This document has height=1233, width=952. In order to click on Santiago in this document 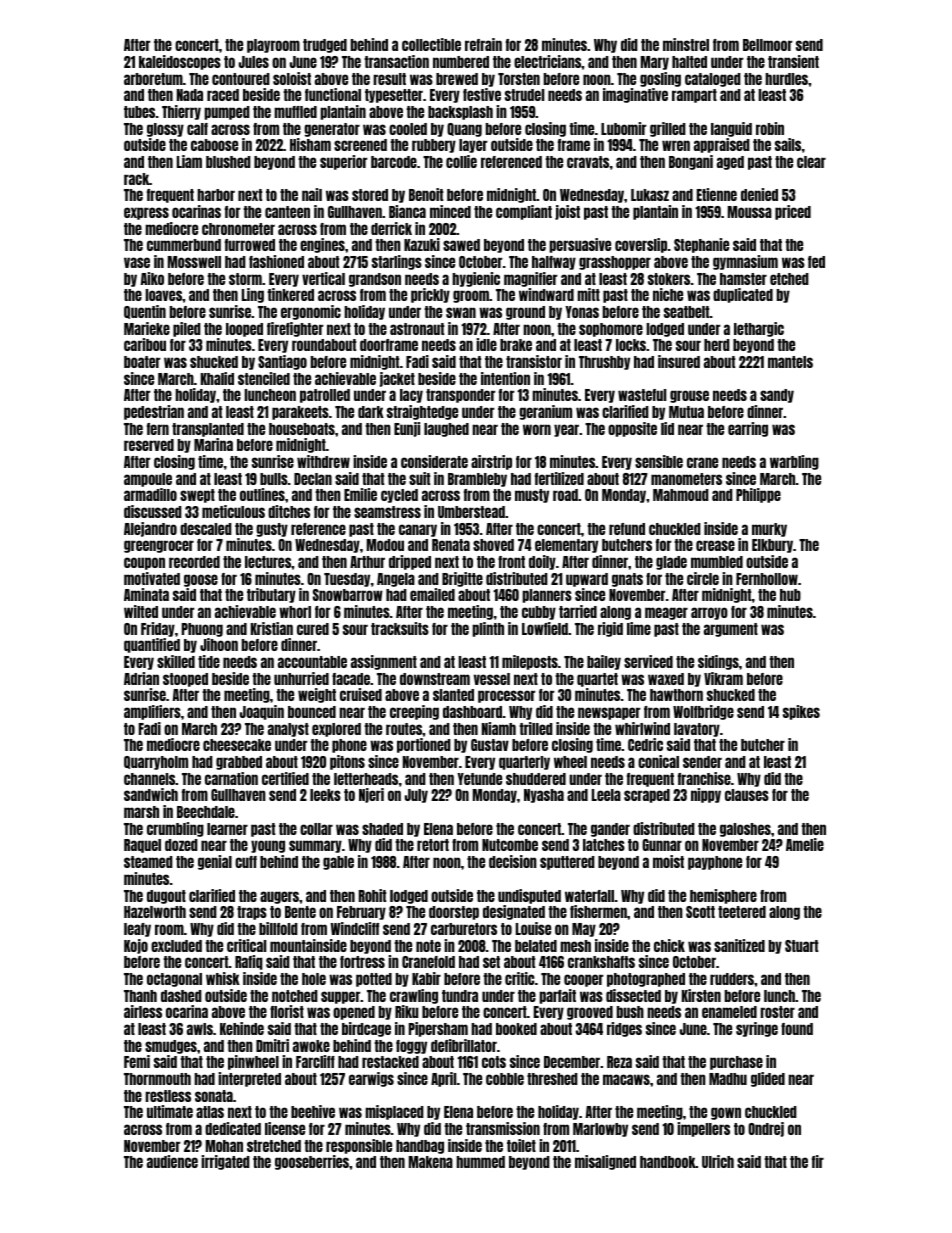, I will do `click(282, 362)`.
